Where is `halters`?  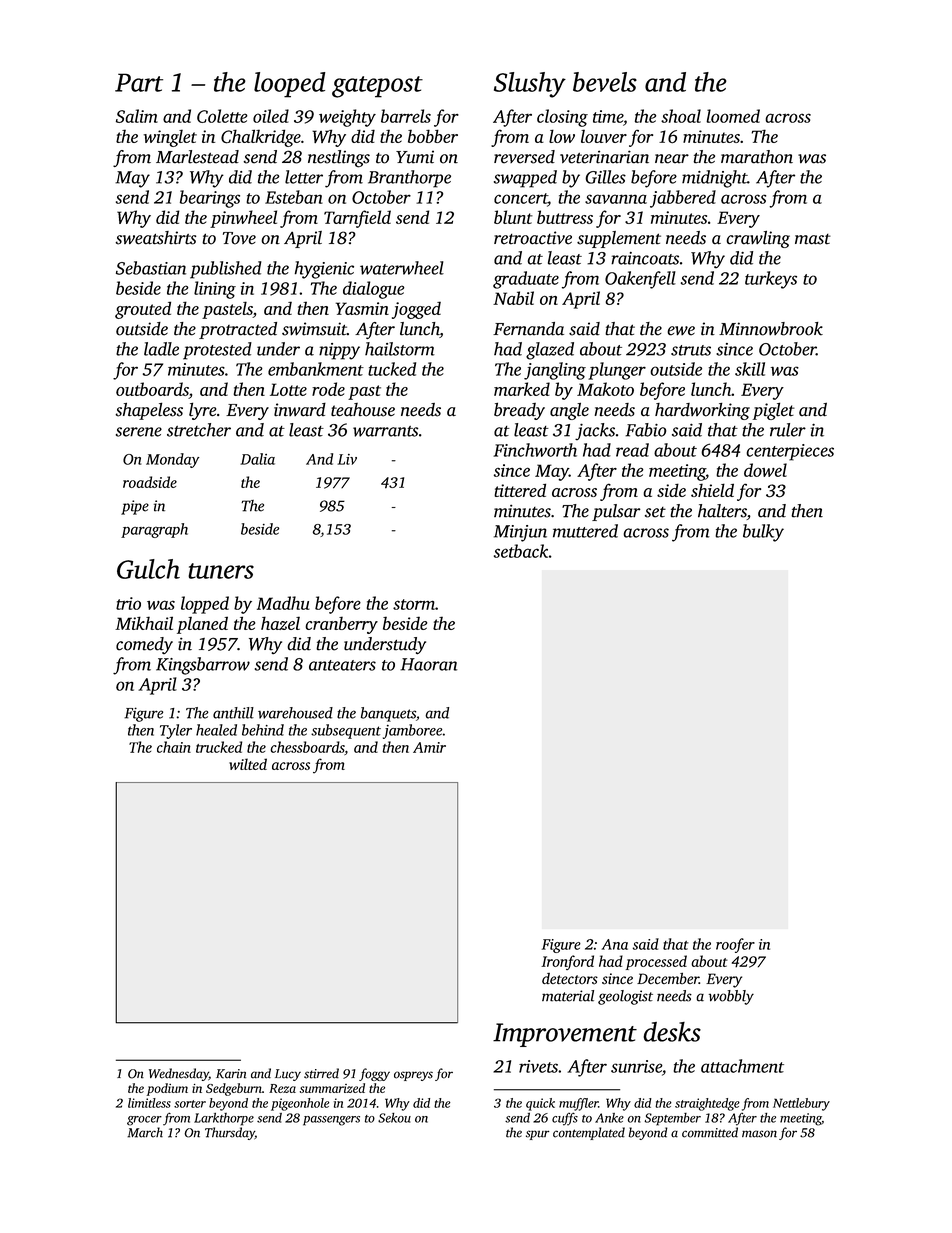
halters is located at coordinates (722, 512).
